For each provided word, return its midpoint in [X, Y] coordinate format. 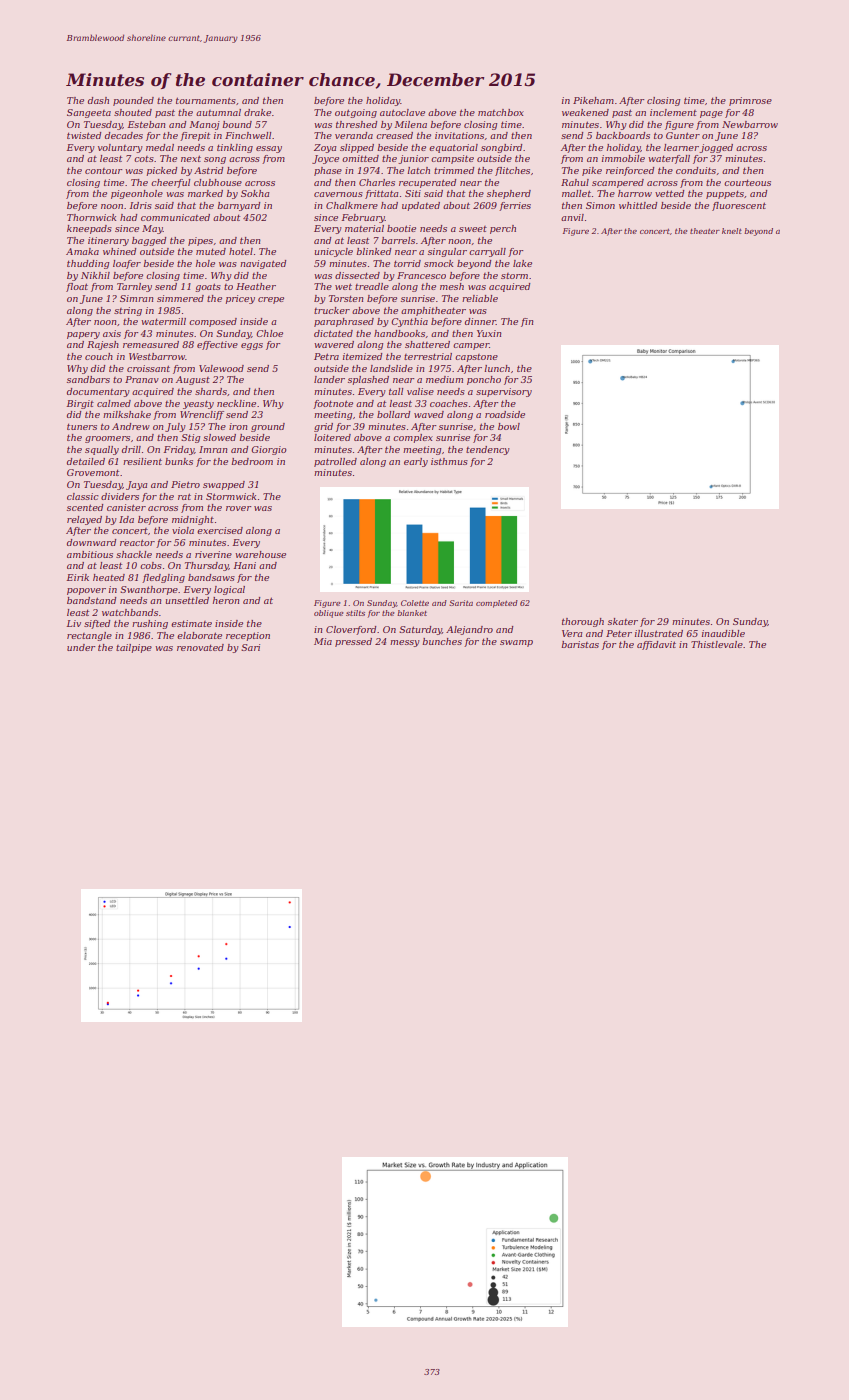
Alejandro [469, 630]
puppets [725, 194]
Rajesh [103, 345]
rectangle [89, 636]
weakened [585, 112]
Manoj [205, 125]
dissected [357, 275]
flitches [512, 171]
